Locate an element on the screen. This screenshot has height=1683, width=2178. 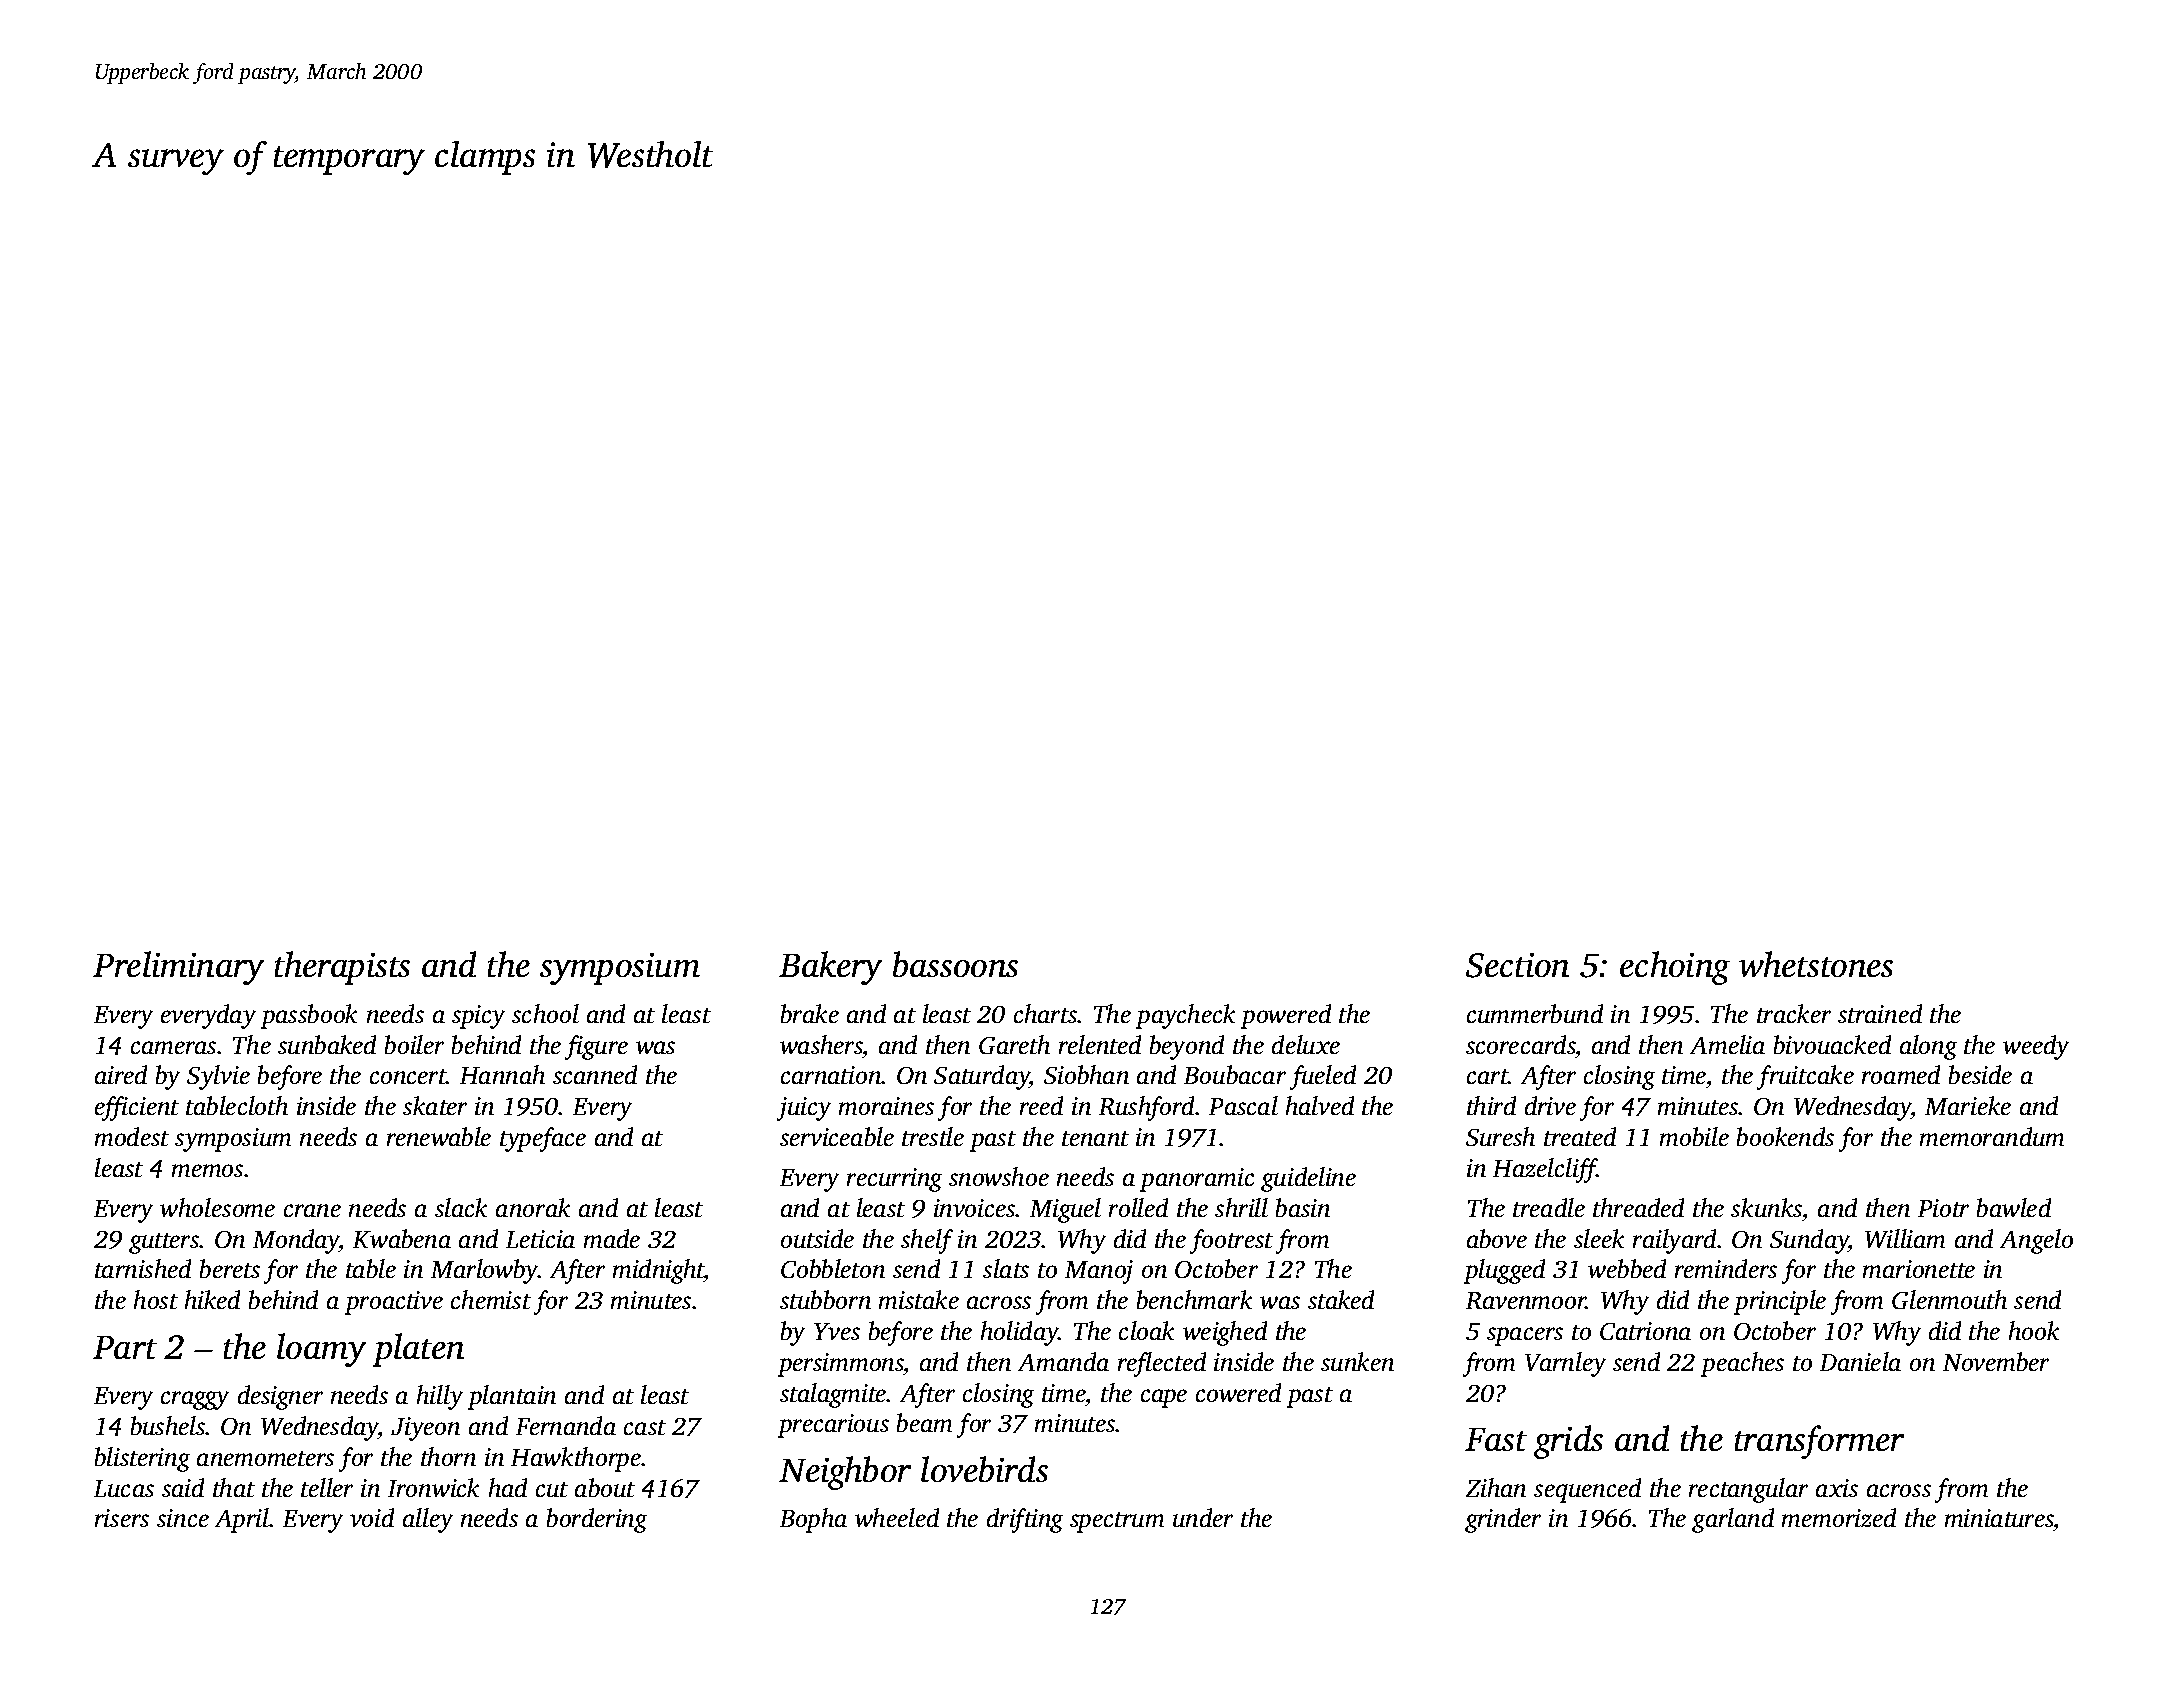
Leticia is located at coordinates (540, 1239).
